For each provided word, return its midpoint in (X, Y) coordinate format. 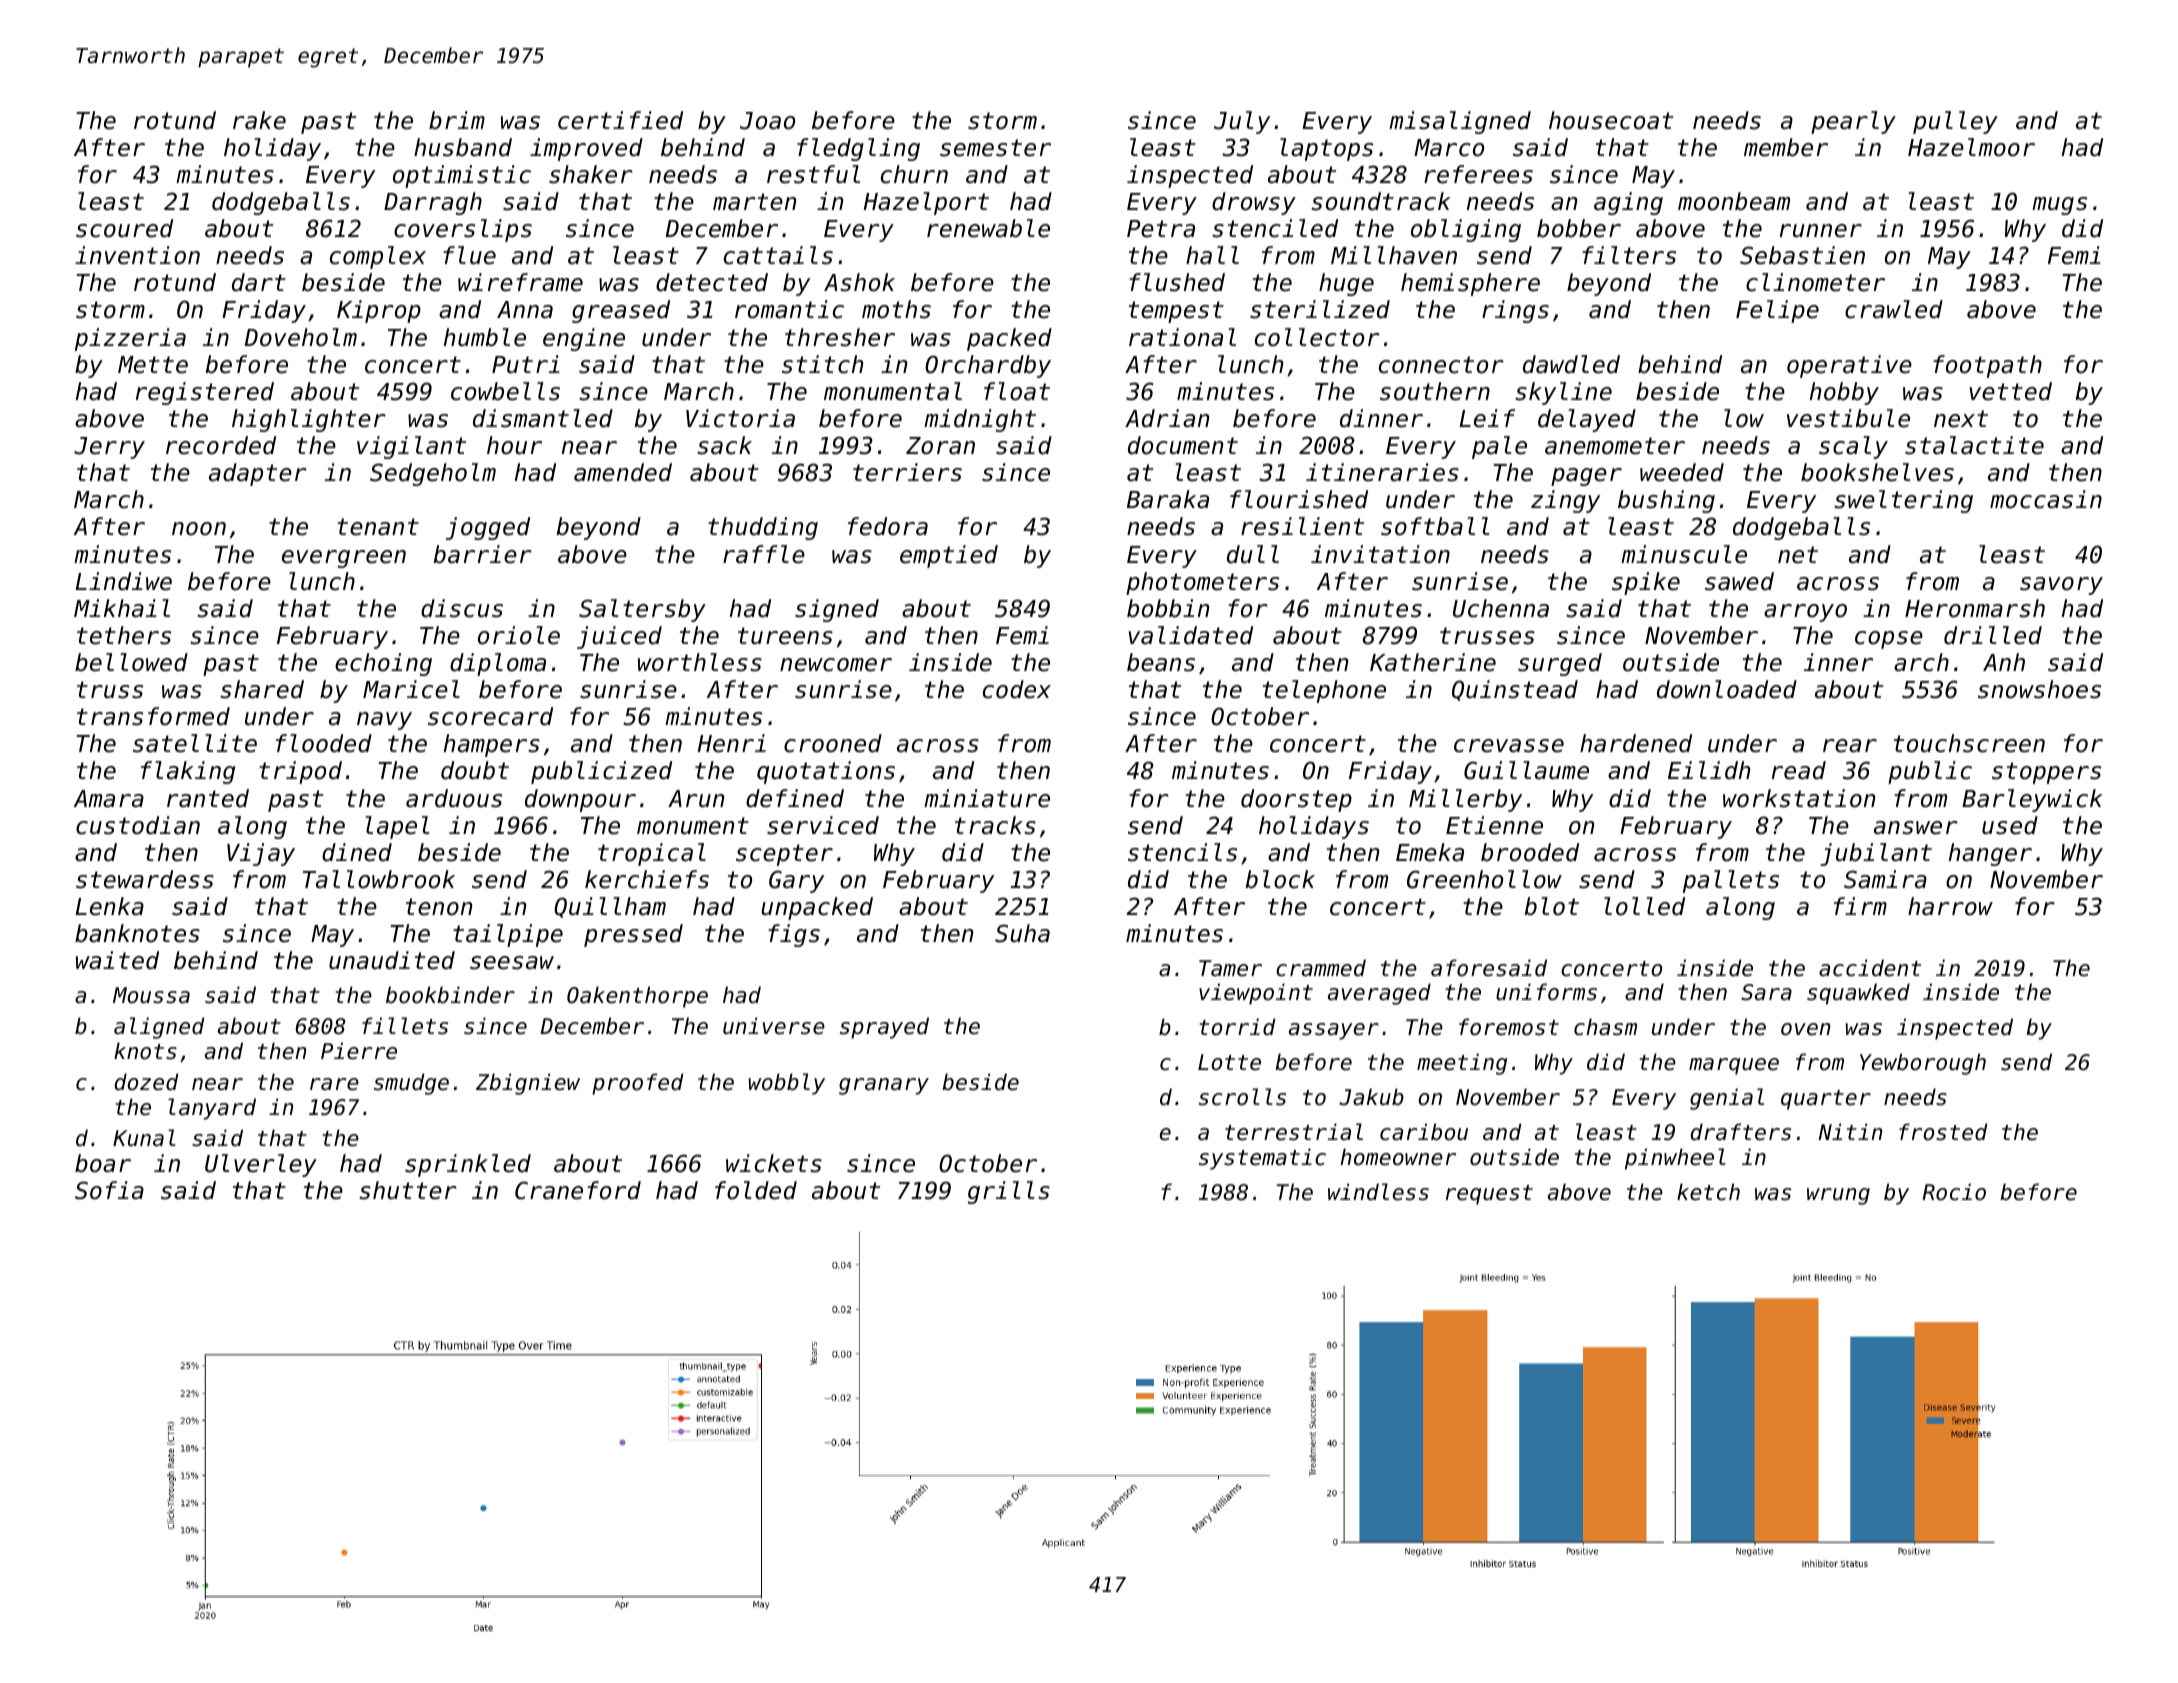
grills (1009, 1192)
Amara (109, 799)
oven (1805, 1029)
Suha (1022, 933)
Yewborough (1923, 1064)
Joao (767, 121)
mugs (2059, 206)
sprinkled (468, 1165)
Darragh (433, 203)
